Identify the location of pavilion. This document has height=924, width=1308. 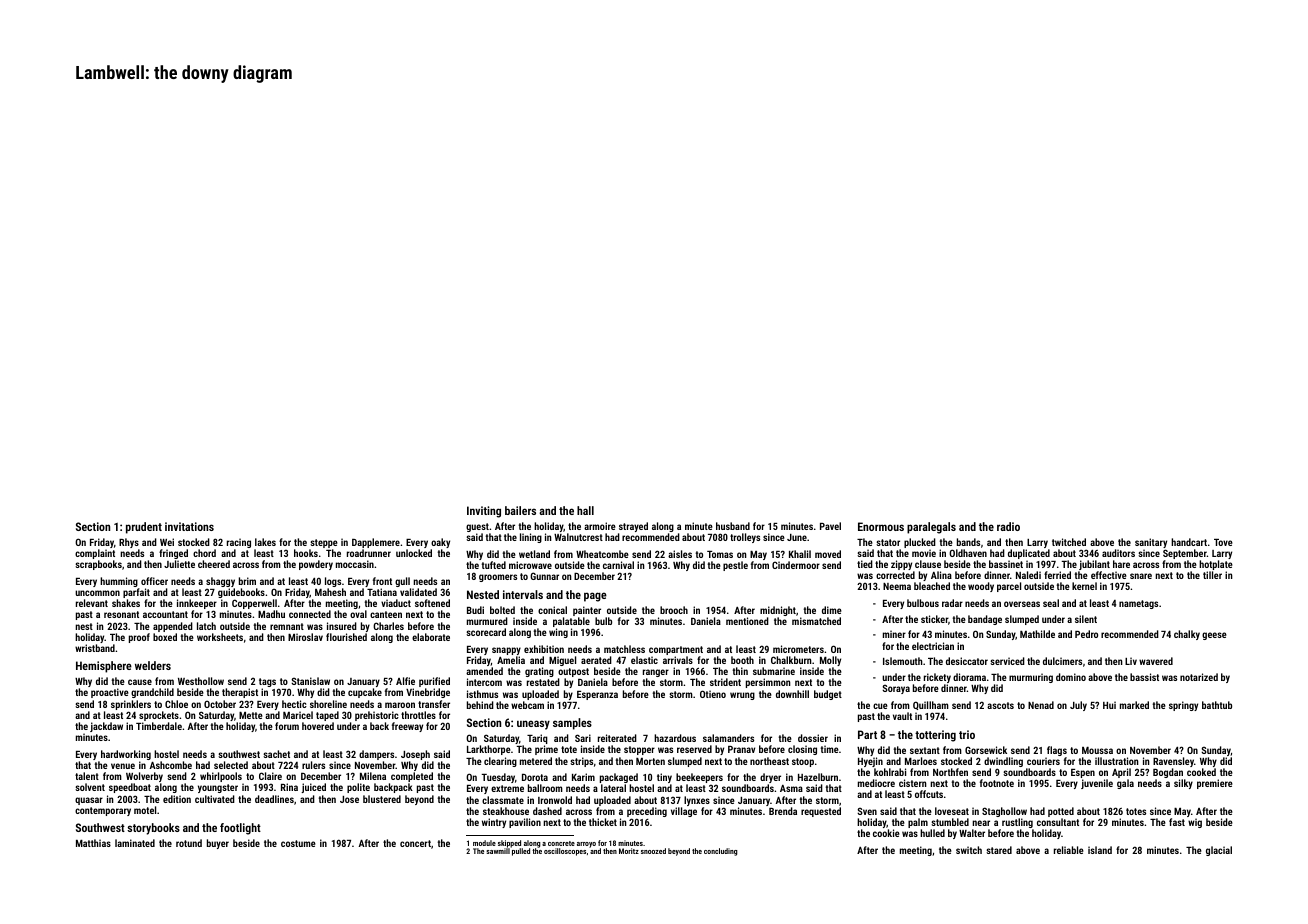
(525, 823).
